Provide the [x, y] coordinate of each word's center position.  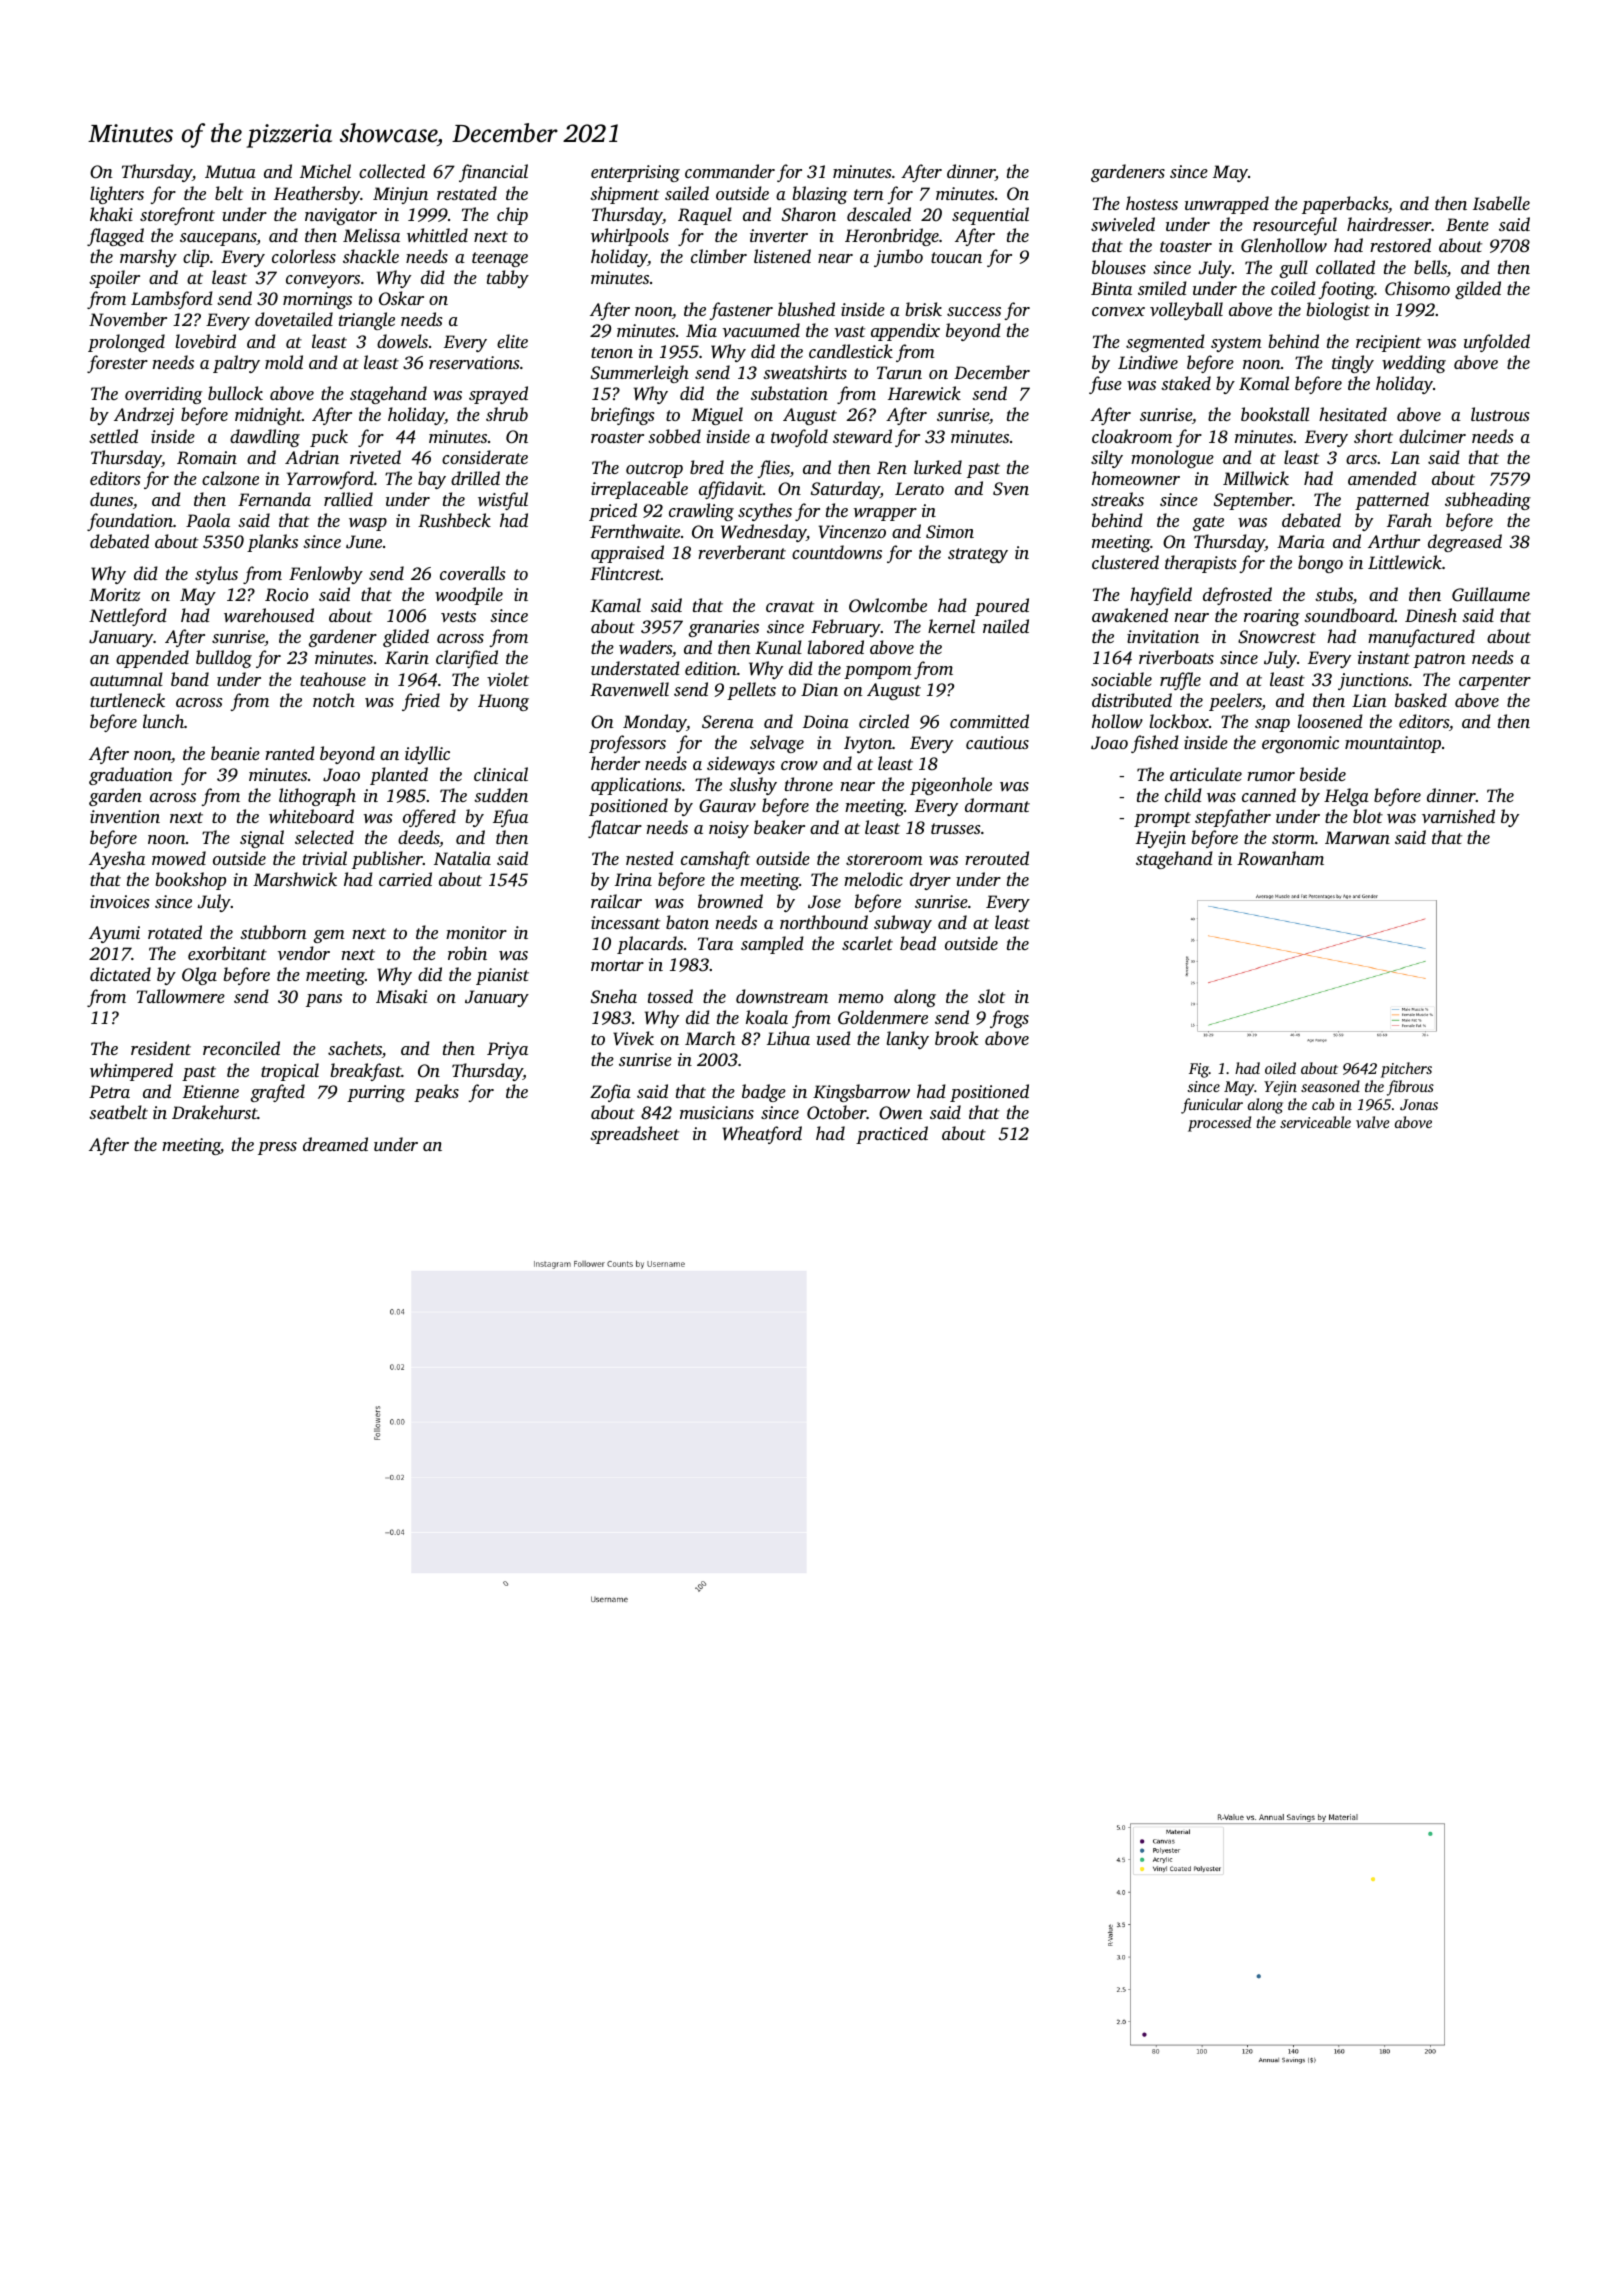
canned [1269, 795]
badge [764, 1093]
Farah [1409, 520]
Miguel [717, 416]
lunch [163, 721]
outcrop [654, 470]
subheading [1488, 501]
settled [113, 436]
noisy [729, 829]
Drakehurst [215, 1112]
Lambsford [172, 300]
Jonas [1419, 1104]
